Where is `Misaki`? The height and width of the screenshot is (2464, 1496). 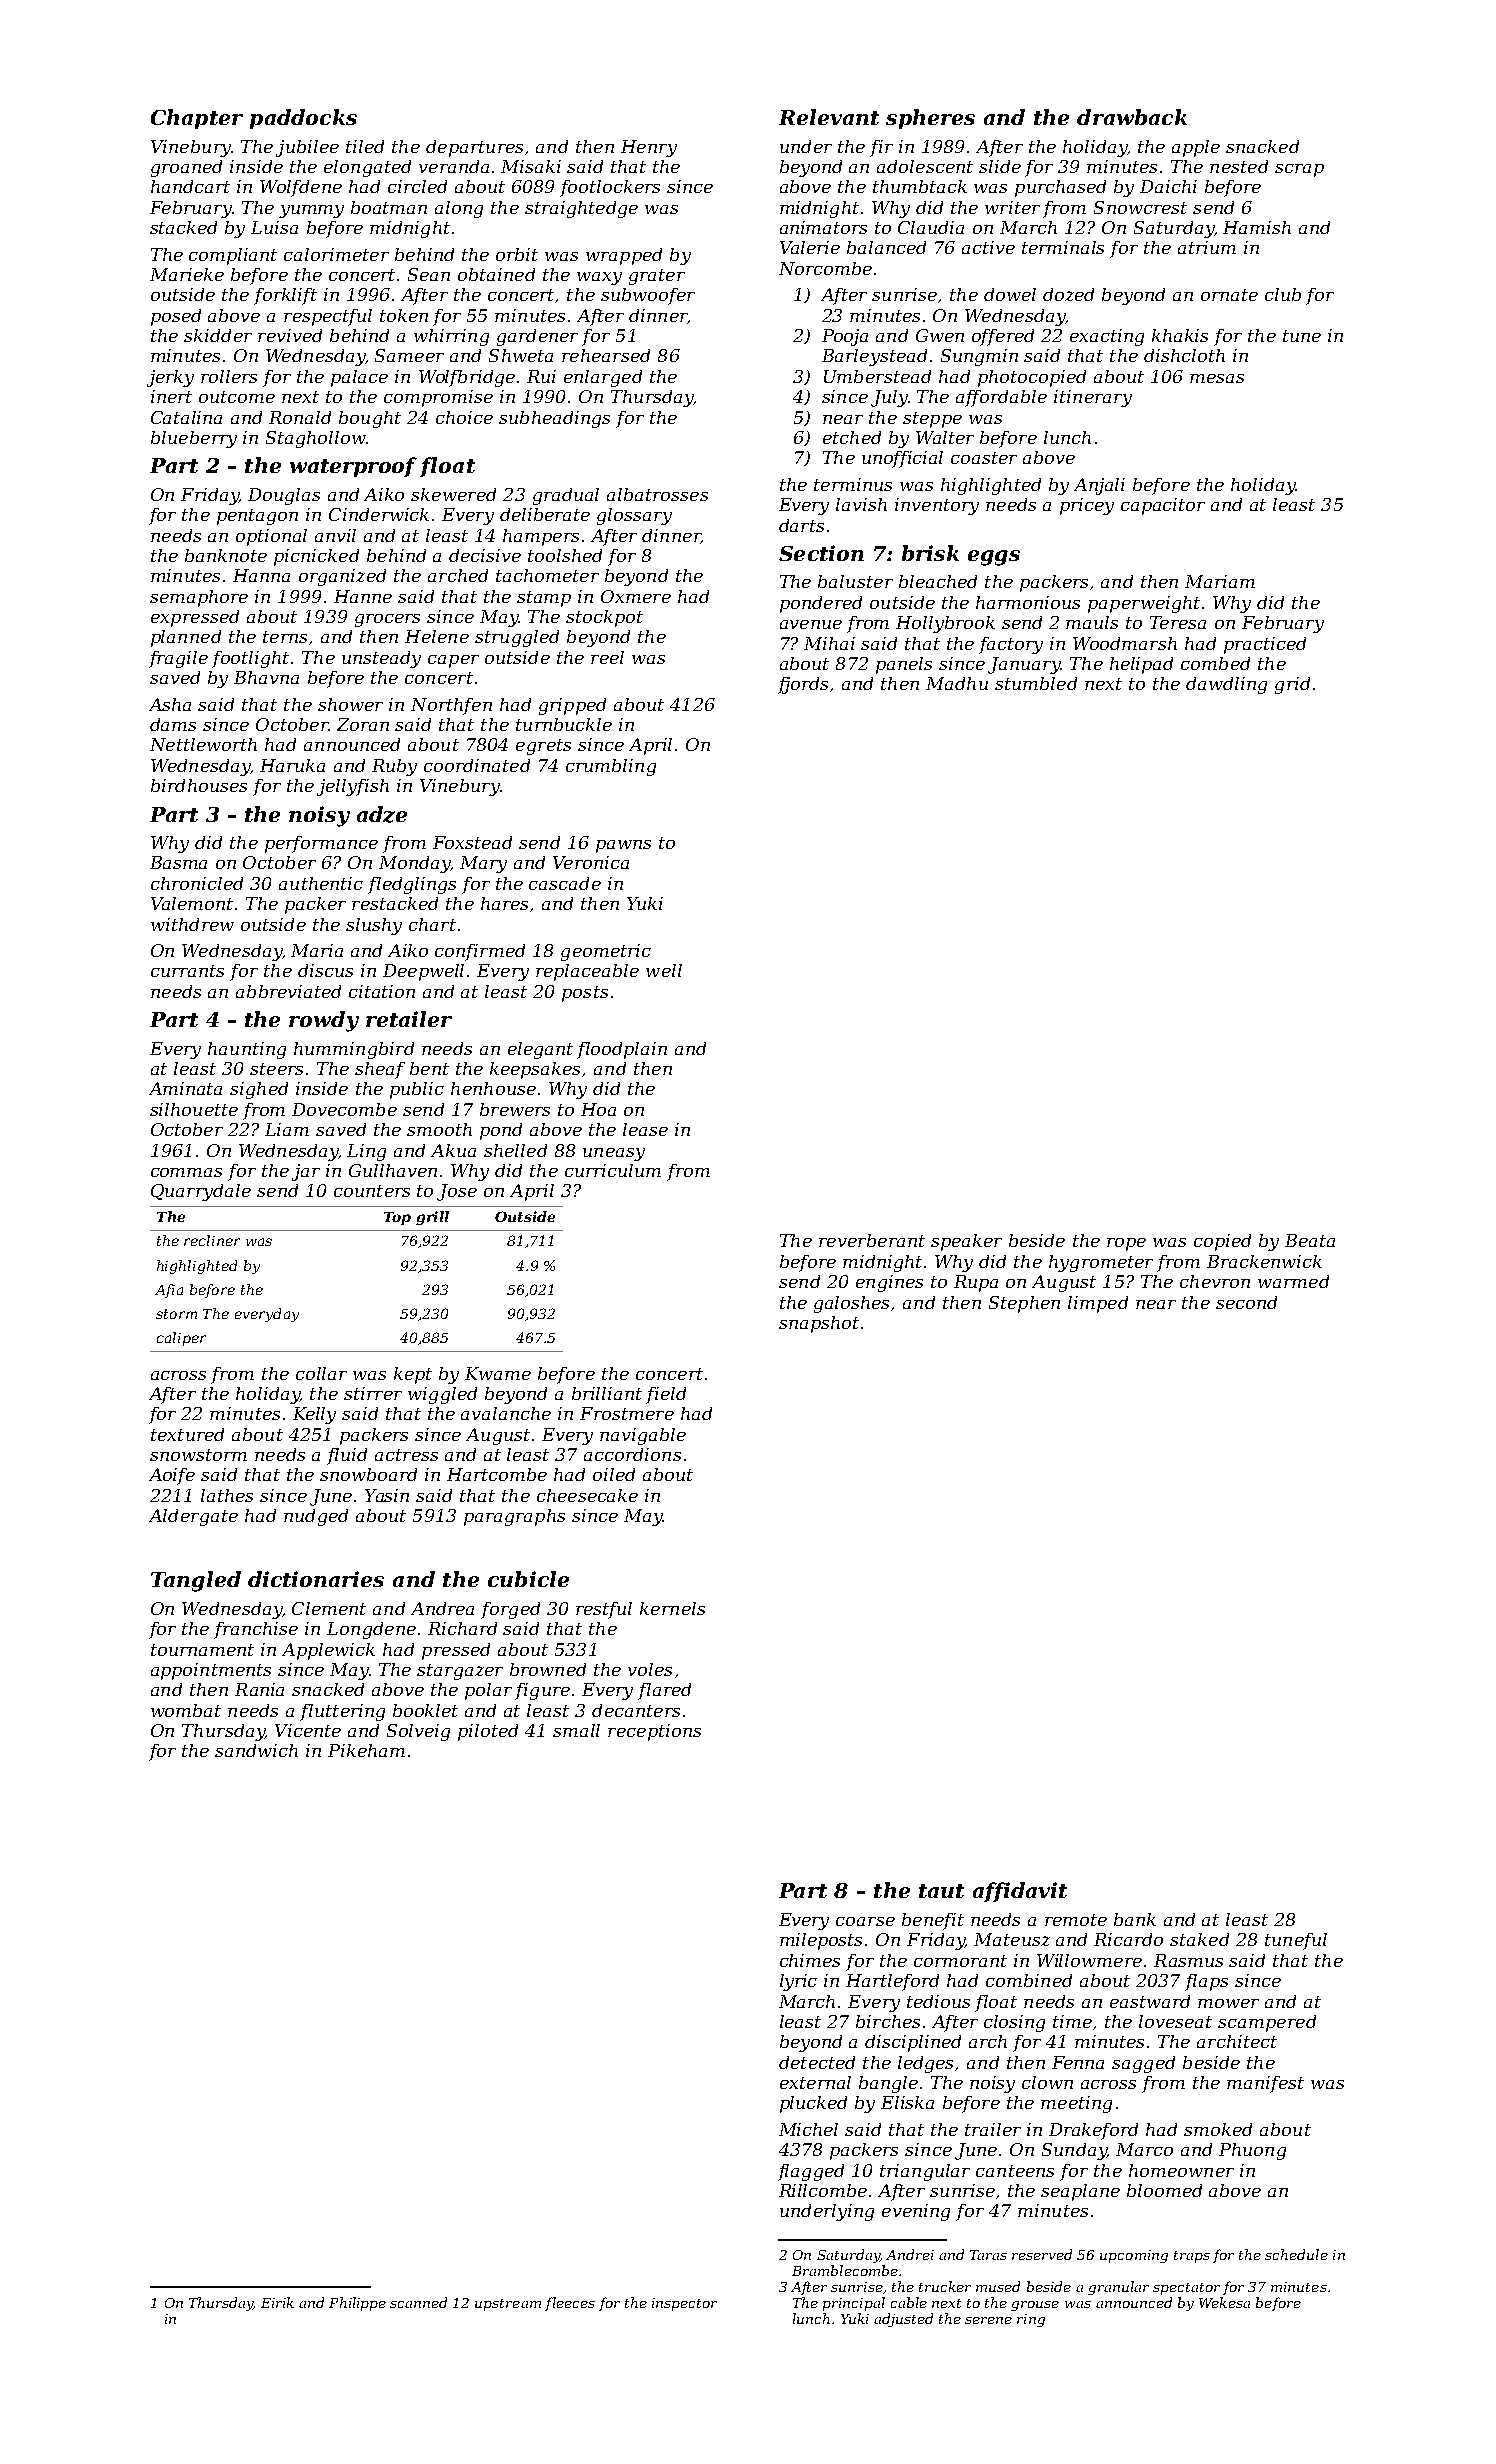
Misaki is located at coordinates (531, 166).
